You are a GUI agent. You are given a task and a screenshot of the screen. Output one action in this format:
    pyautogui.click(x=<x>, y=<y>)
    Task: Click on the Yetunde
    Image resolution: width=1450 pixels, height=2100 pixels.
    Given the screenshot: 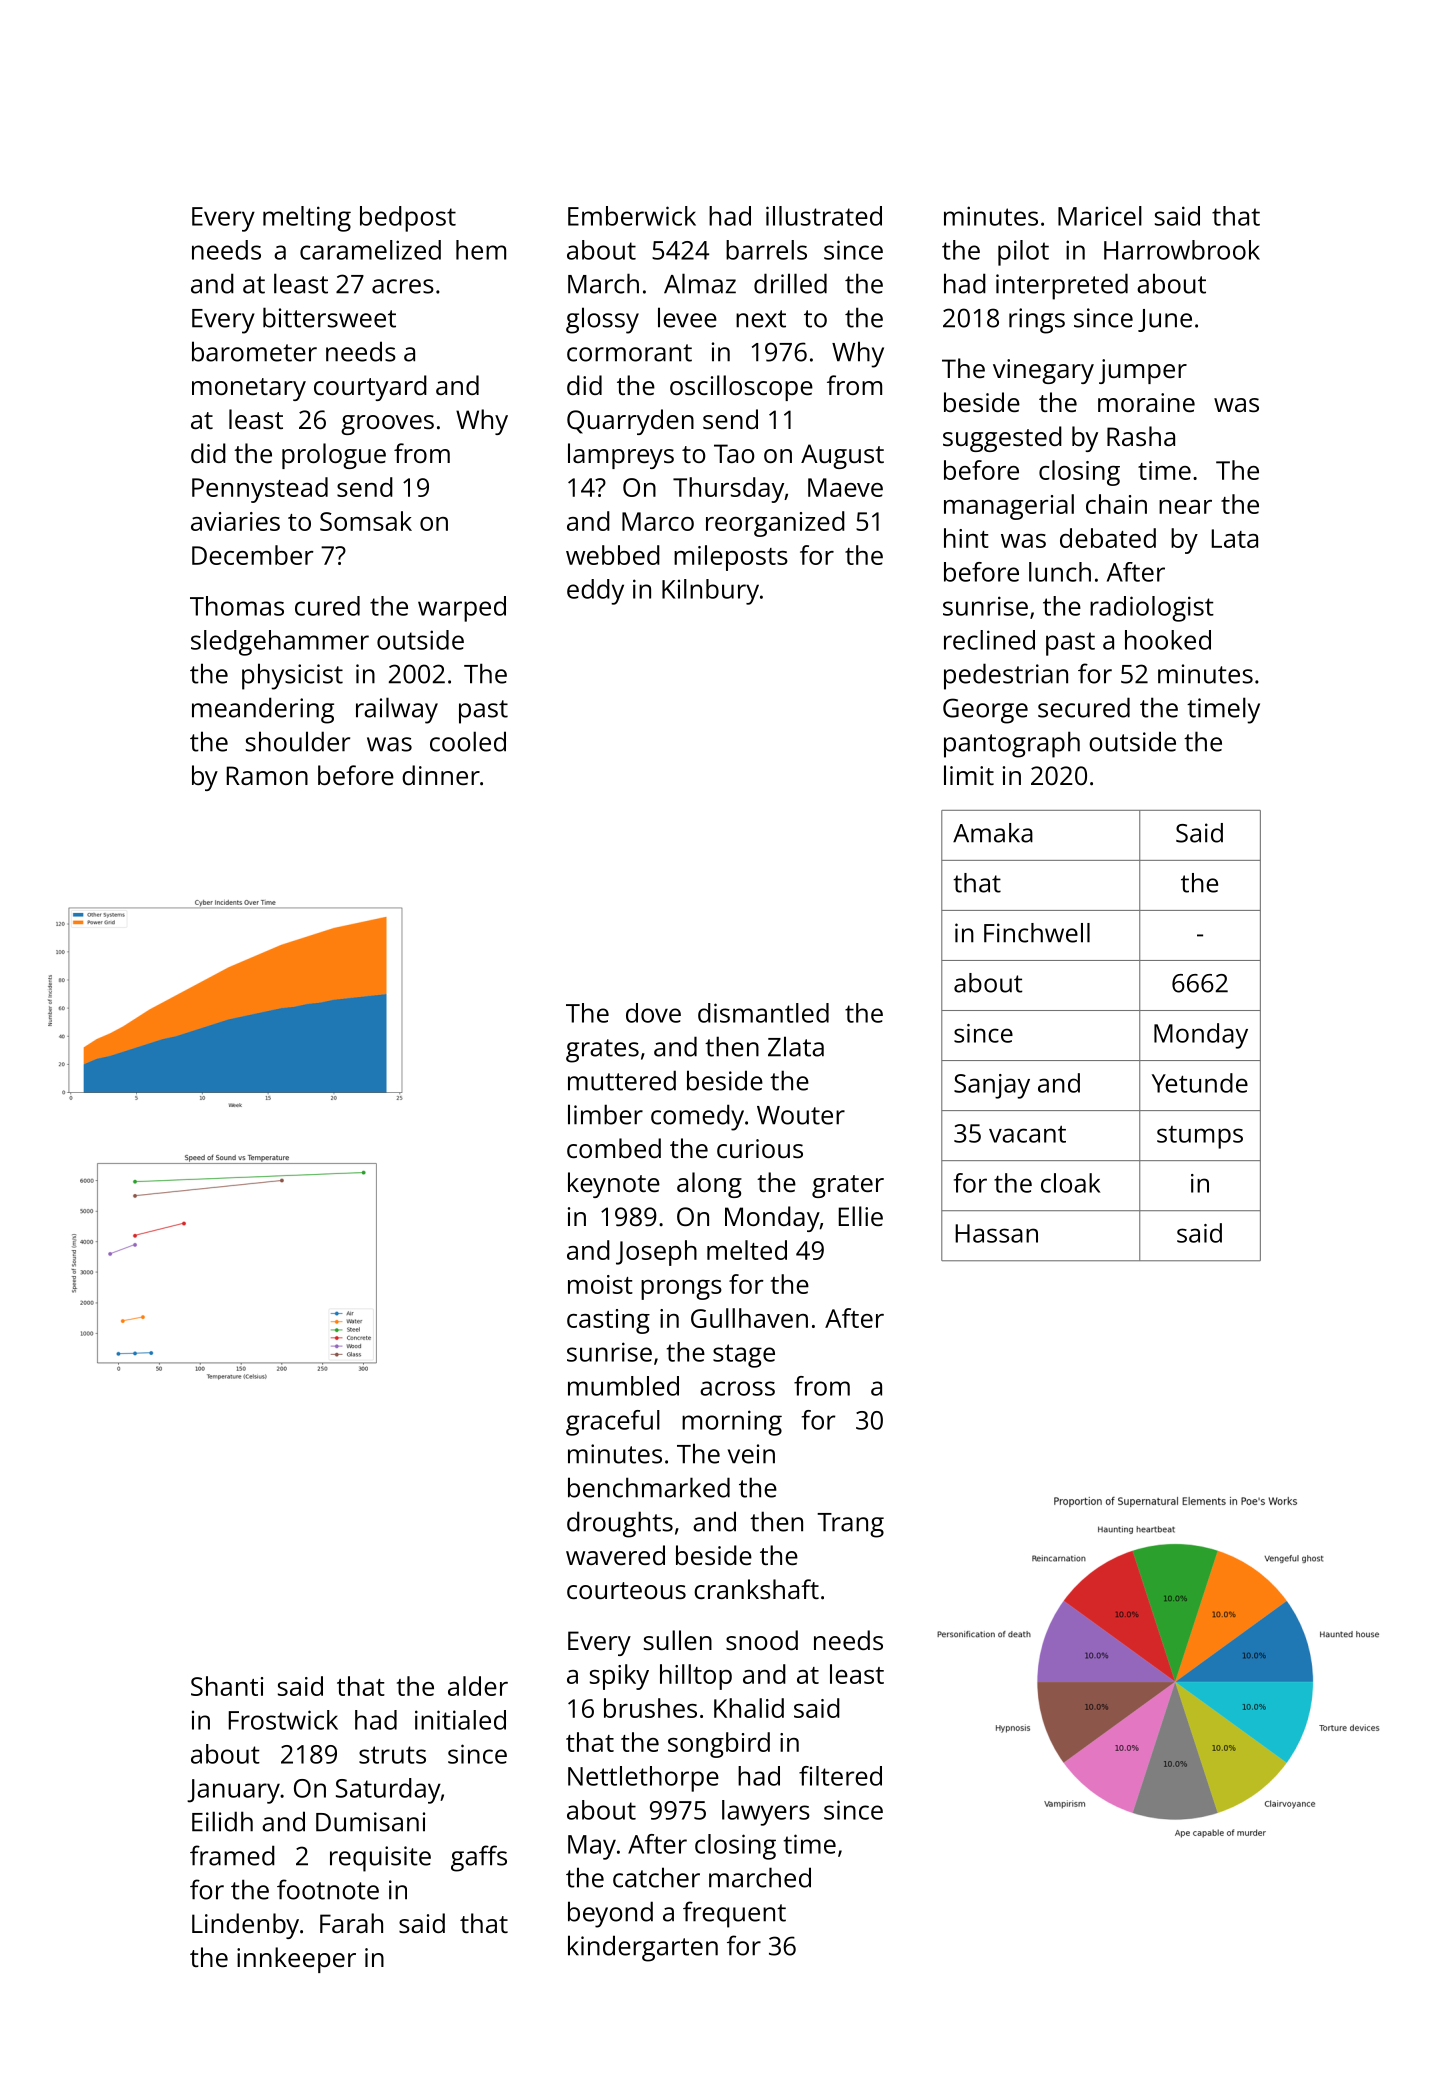 What is the action you would take?
    pyautogui.click(x=1200, y=1083)
